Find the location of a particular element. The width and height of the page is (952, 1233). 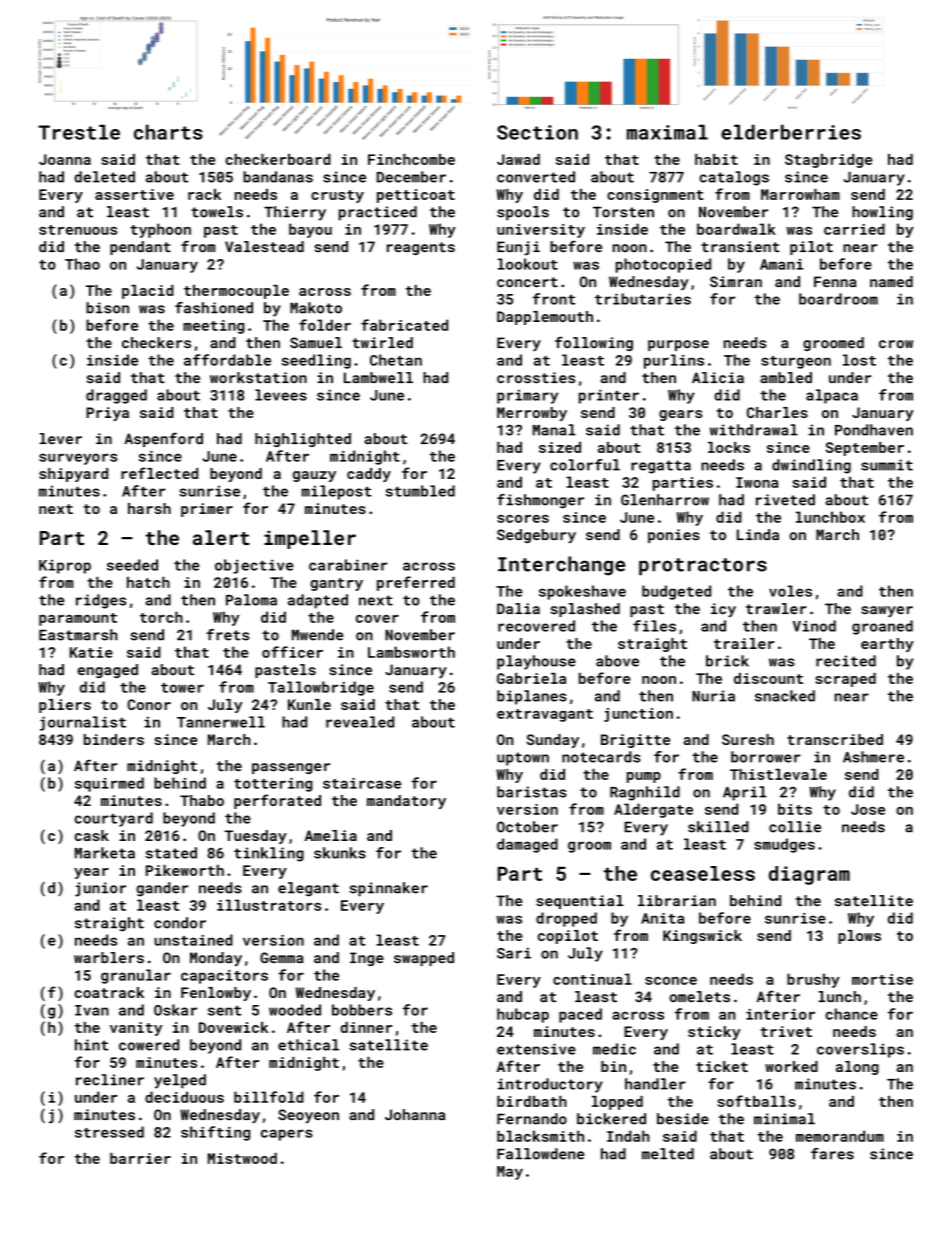

fabricated is located at coordinates (404, 325).
